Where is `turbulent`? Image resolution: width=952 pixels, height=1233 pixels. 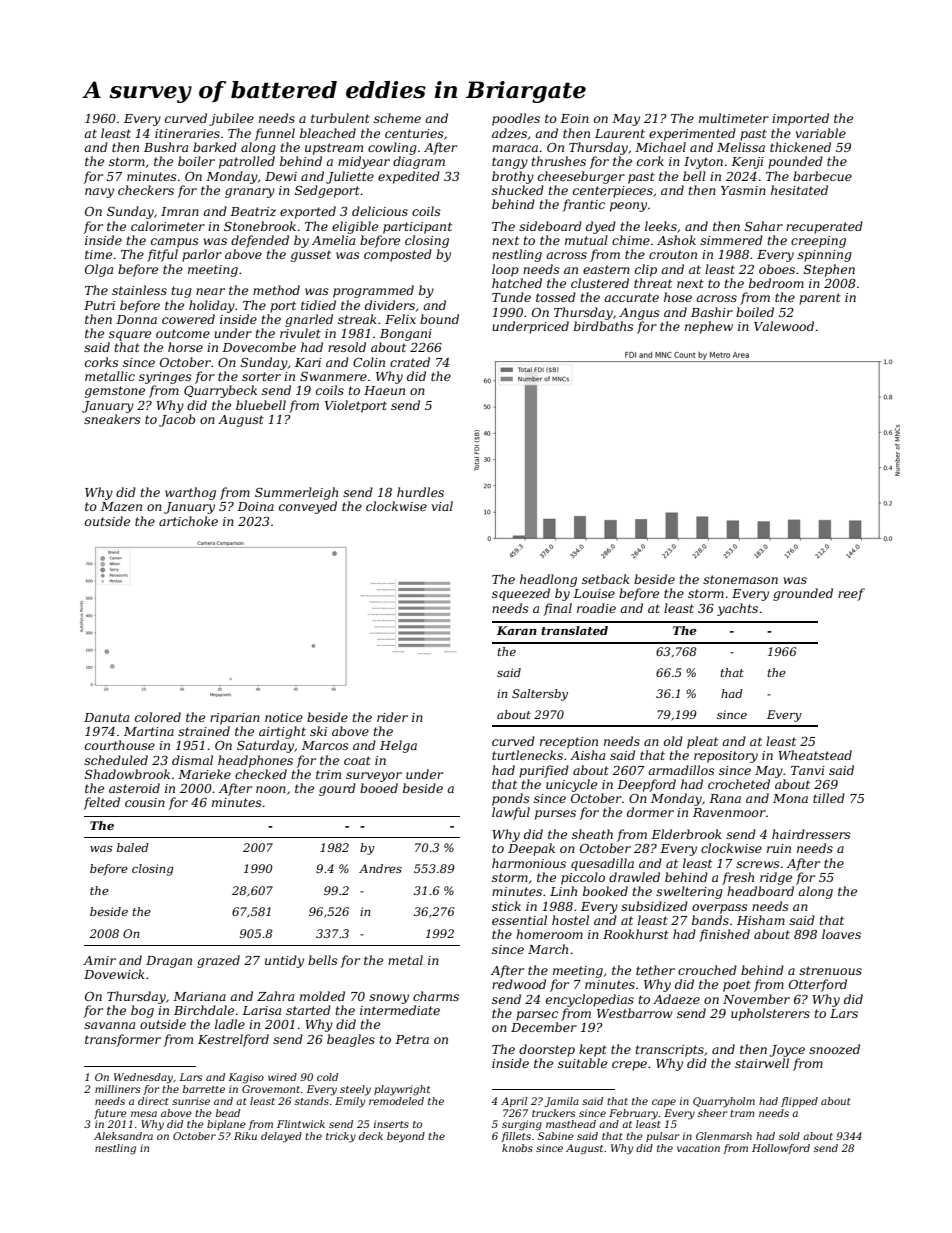 turbulent is located at coordinates (340, 118).
